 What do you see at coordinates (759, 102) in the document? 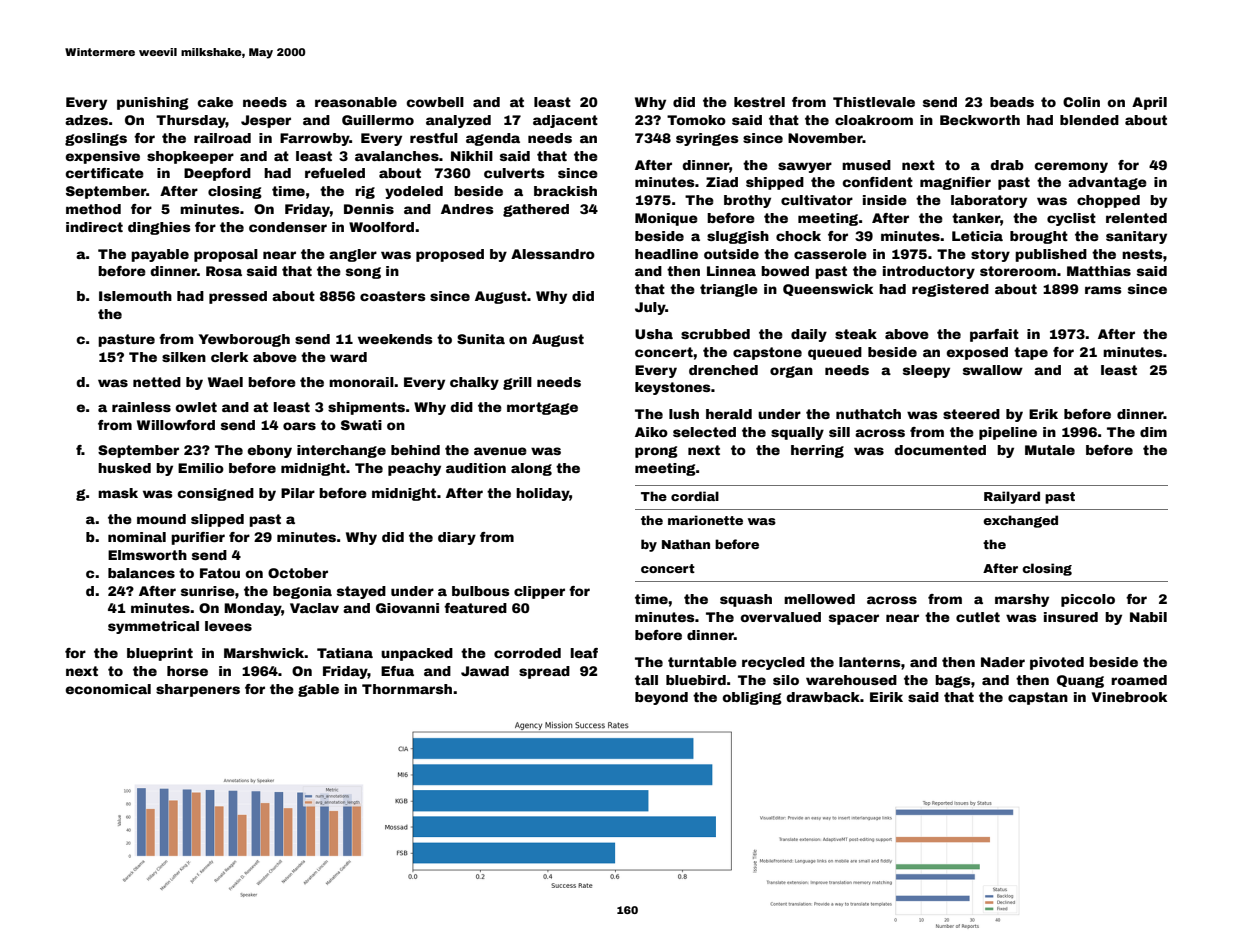
I see `kestrel` at bounding box center [759, 102].
